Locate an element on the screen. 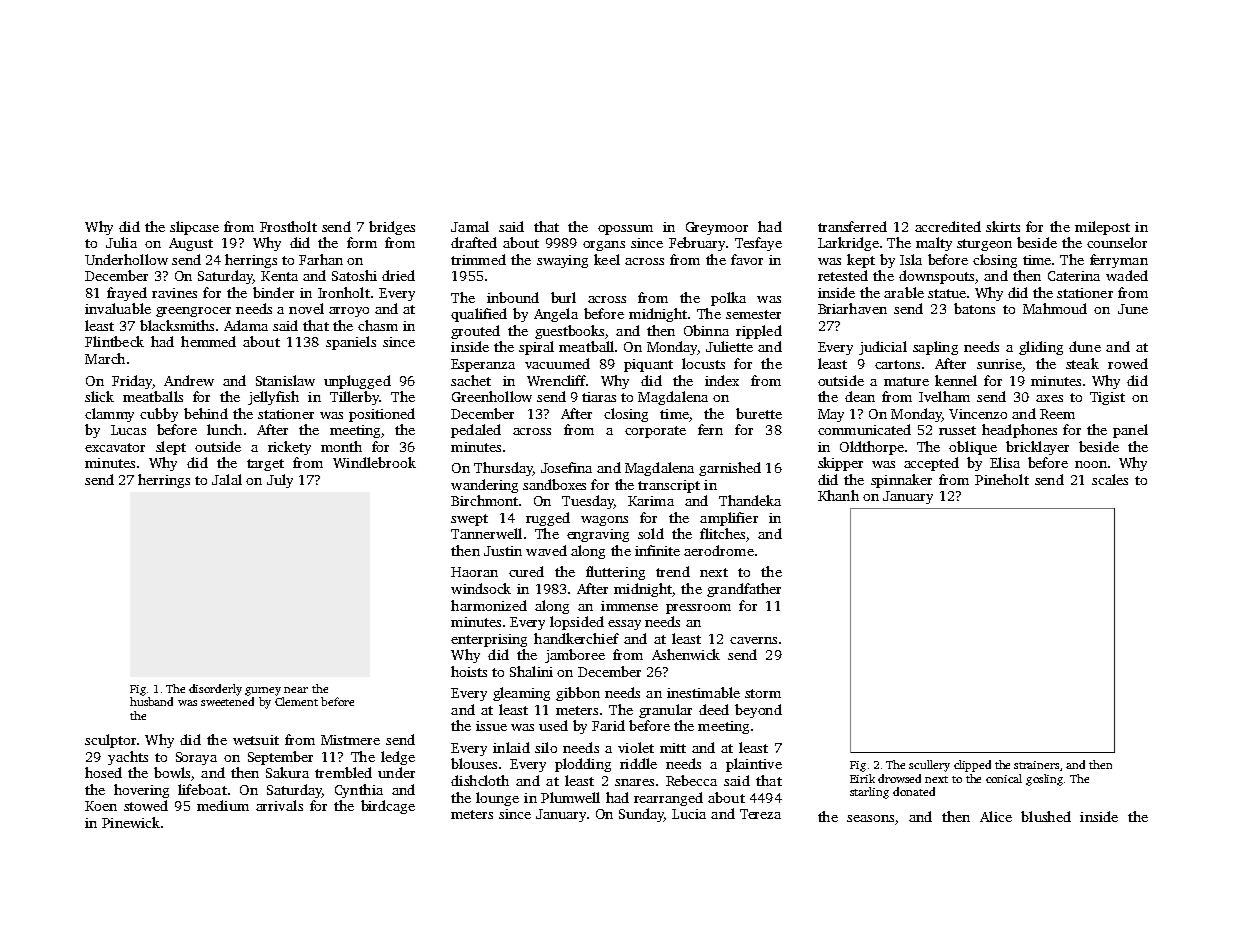 This screenshot has width=1233, height=952. sunrise is located at coordinates (999, 364).
